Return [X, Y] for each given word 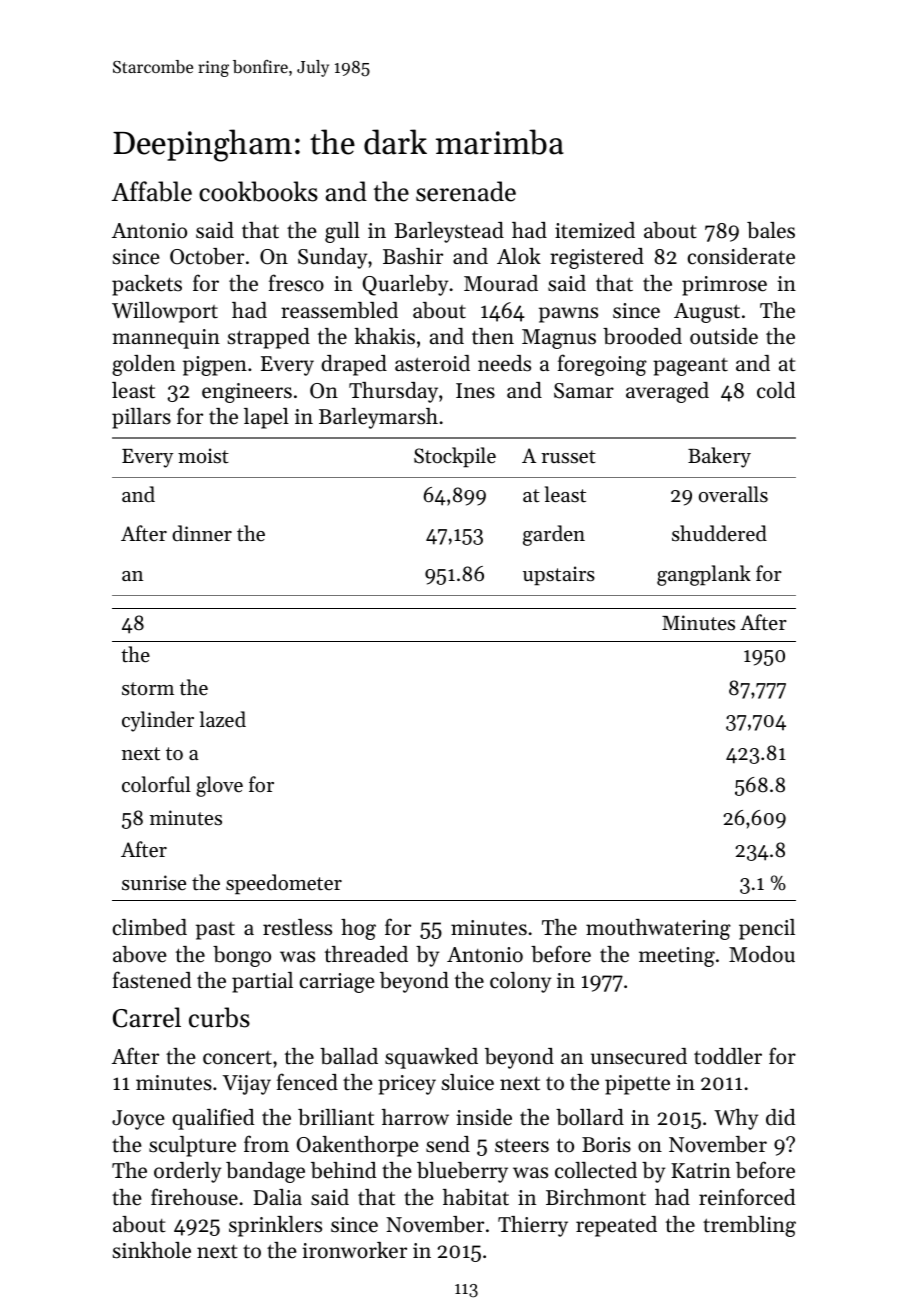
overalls [733, 494]
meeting [677, 957]
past [215, 931]
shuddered [719, 533]
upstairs [559, 576]
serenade [466, 191]
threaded [366, 954]
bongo [242, 956]
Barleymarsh [378, 418]
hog [358, 929]
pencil [767, 929]
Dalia [277, 1197]
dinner [202, 533]
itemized [595, 230]
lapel [266, 418]
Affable [151, 191]
